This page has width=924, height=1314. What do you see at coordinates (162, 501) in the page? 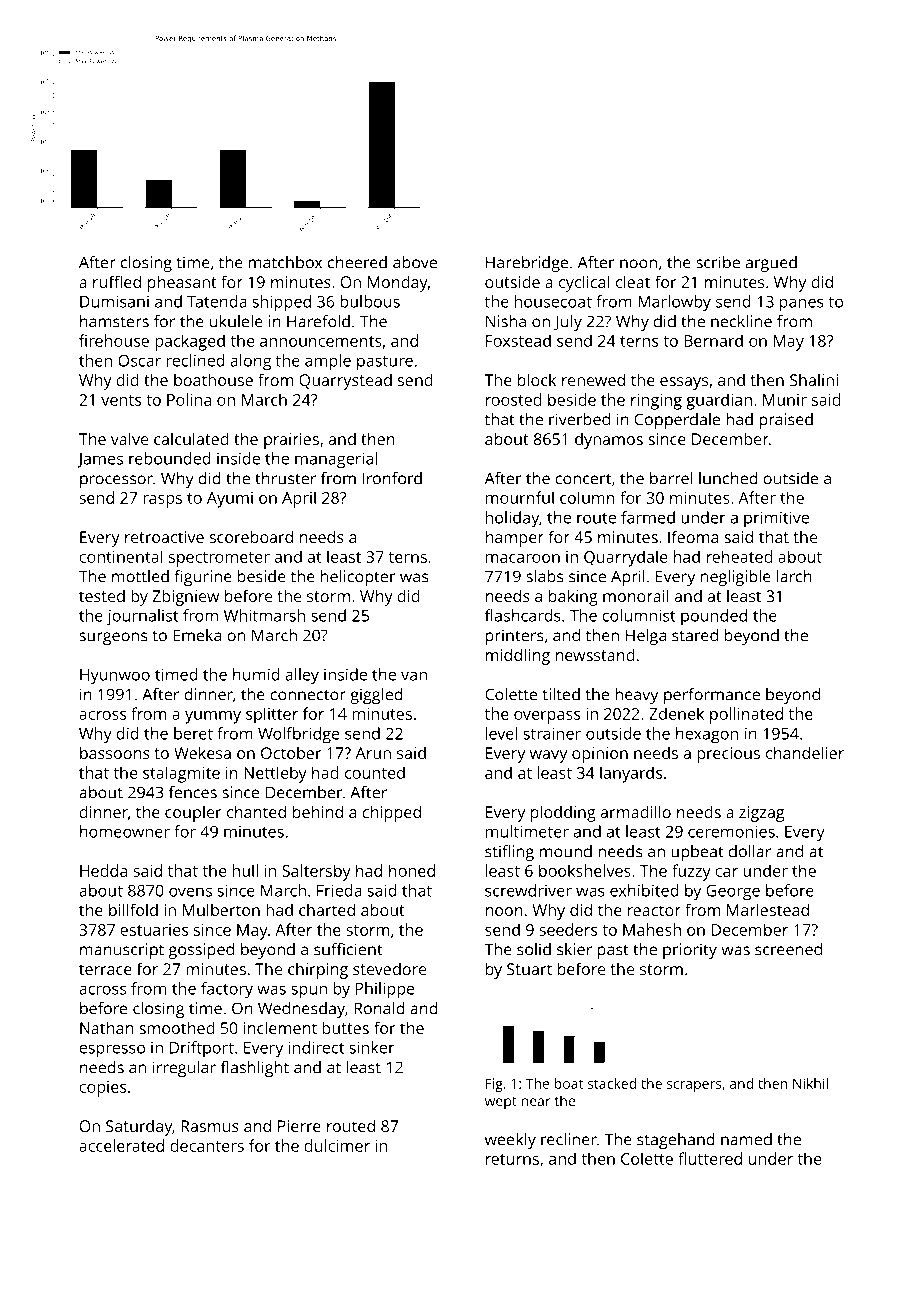
I see `rasps` at bounding box center [162, 501].
